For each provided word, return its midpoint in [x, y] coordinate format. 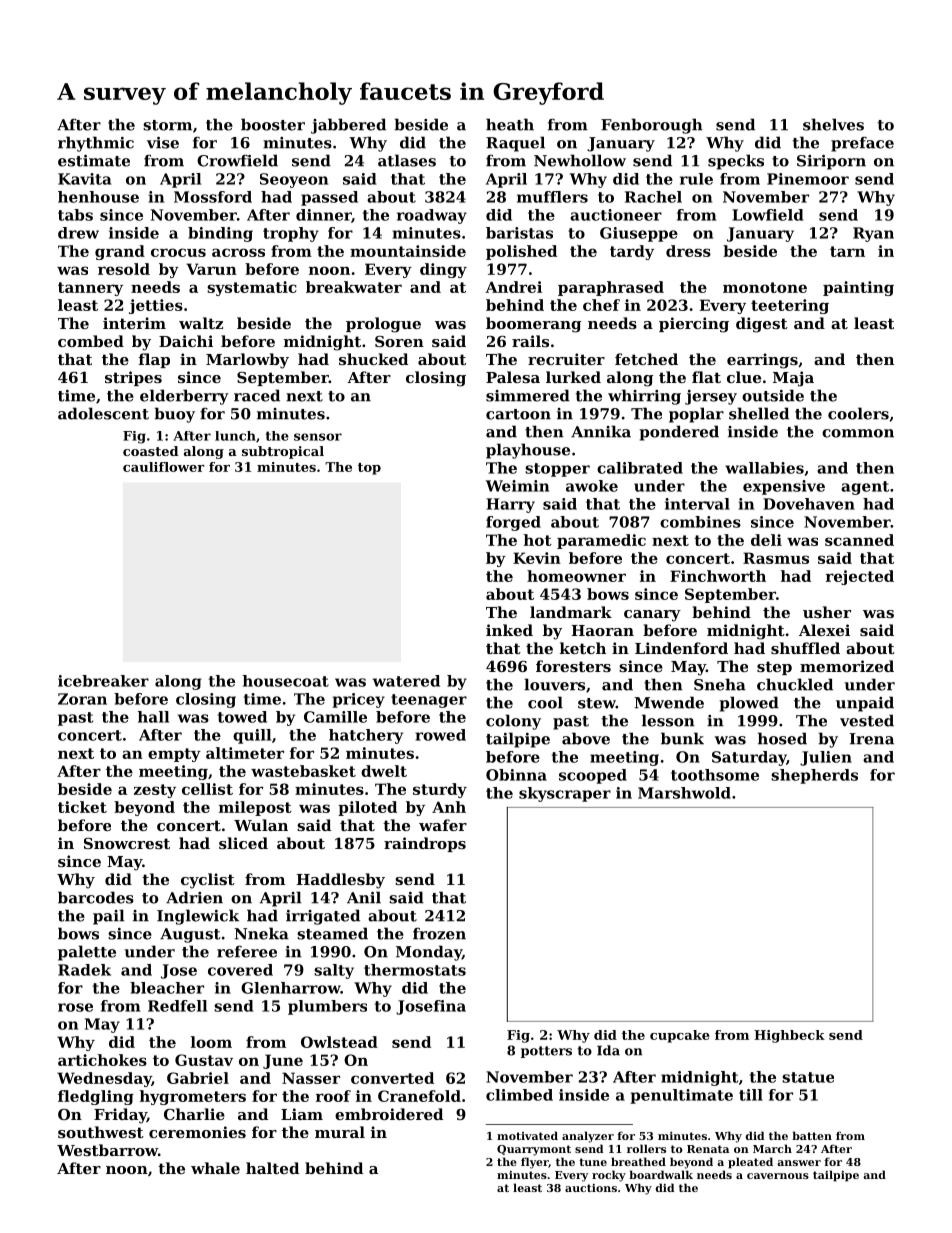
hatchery [366, 736]
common [858, 433]
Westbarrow [107, 1150]
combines [700, 522]
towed [242, 717]
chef [601, 305]
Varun [211, 269]
